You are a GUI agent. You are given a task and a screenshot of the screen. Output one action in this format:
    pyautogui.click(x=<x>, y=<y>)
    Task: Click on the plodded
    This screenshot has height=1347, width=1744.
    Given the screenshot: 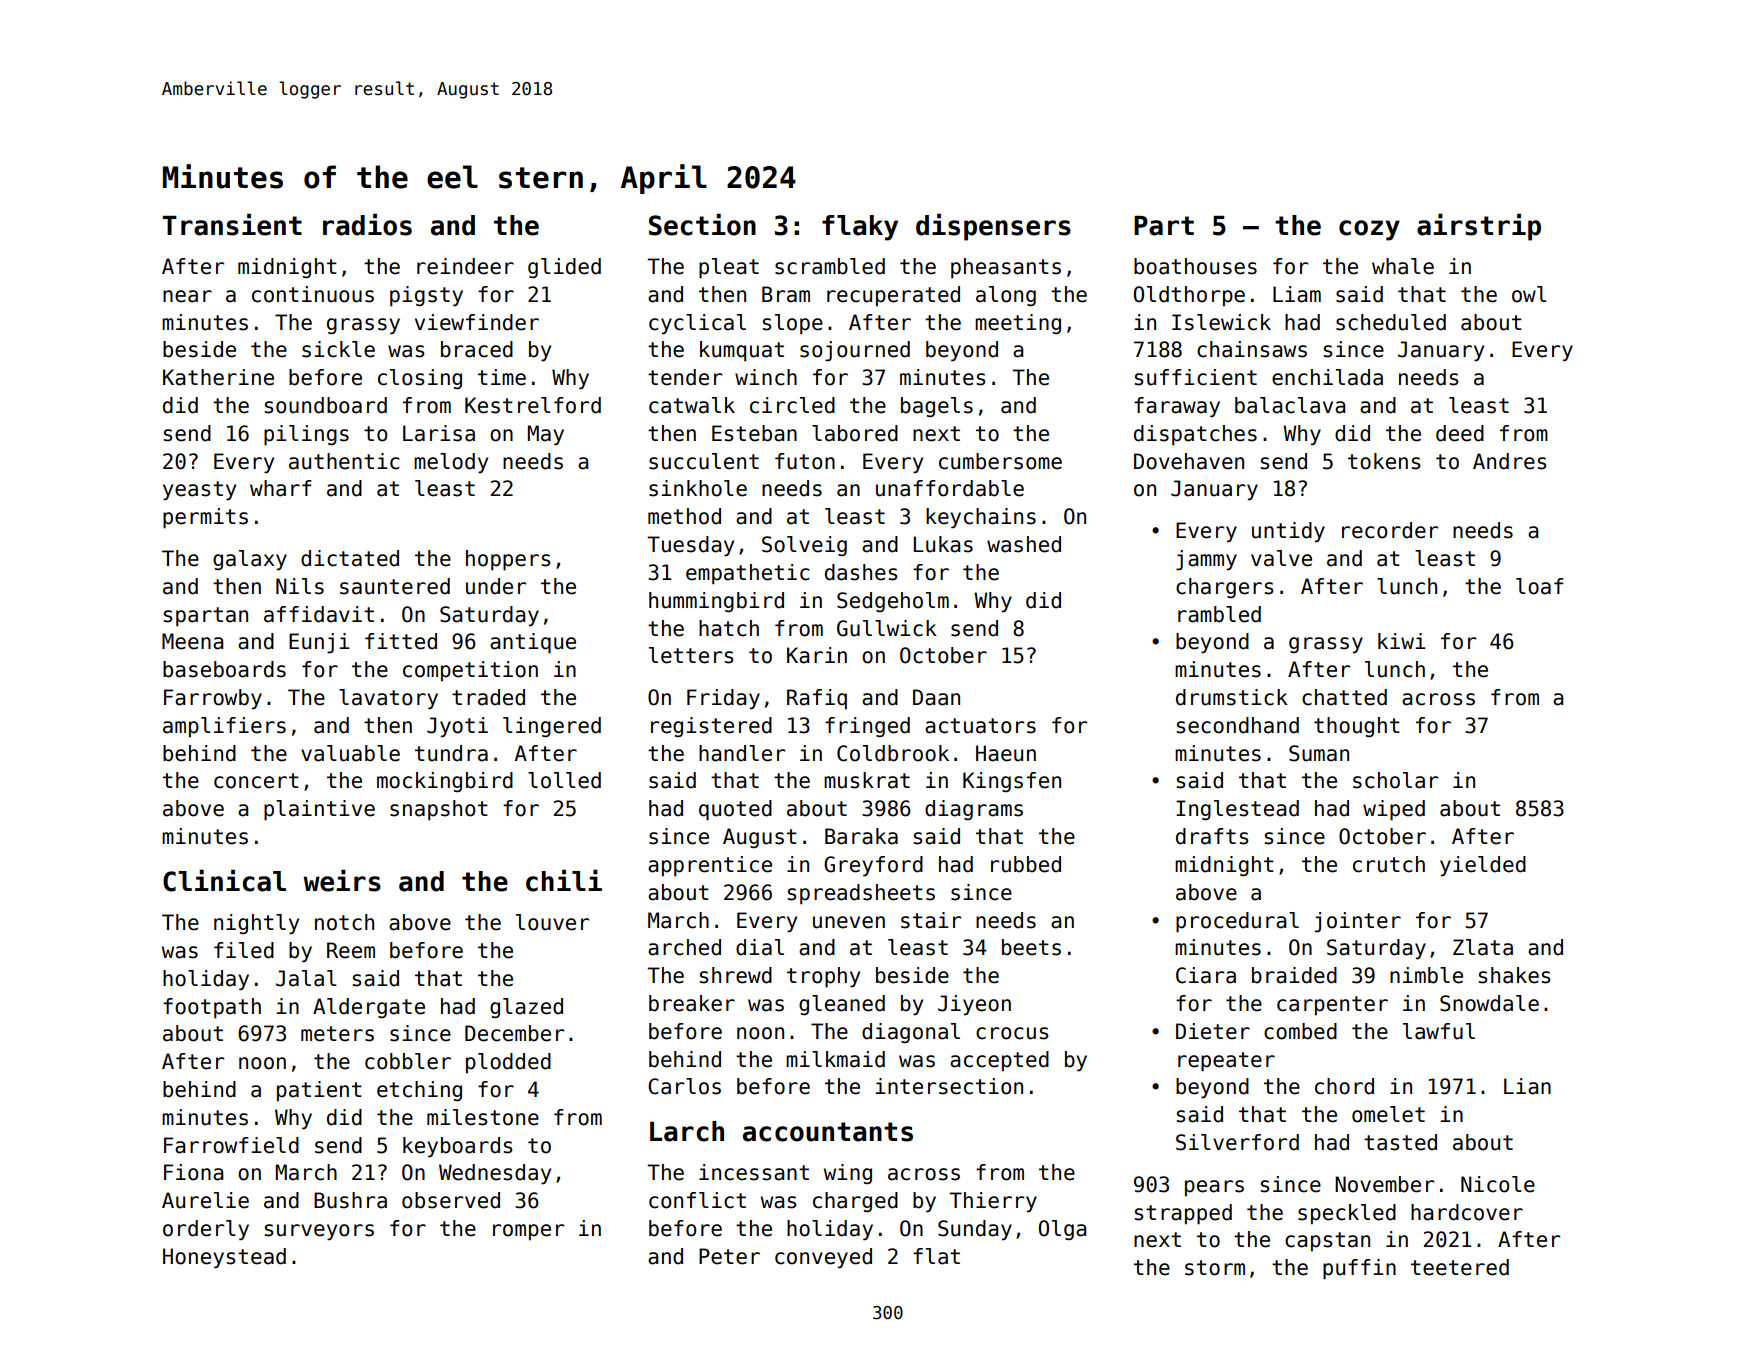 What is the action you would take?
    pyautogui.click(x=508, y=1063)
